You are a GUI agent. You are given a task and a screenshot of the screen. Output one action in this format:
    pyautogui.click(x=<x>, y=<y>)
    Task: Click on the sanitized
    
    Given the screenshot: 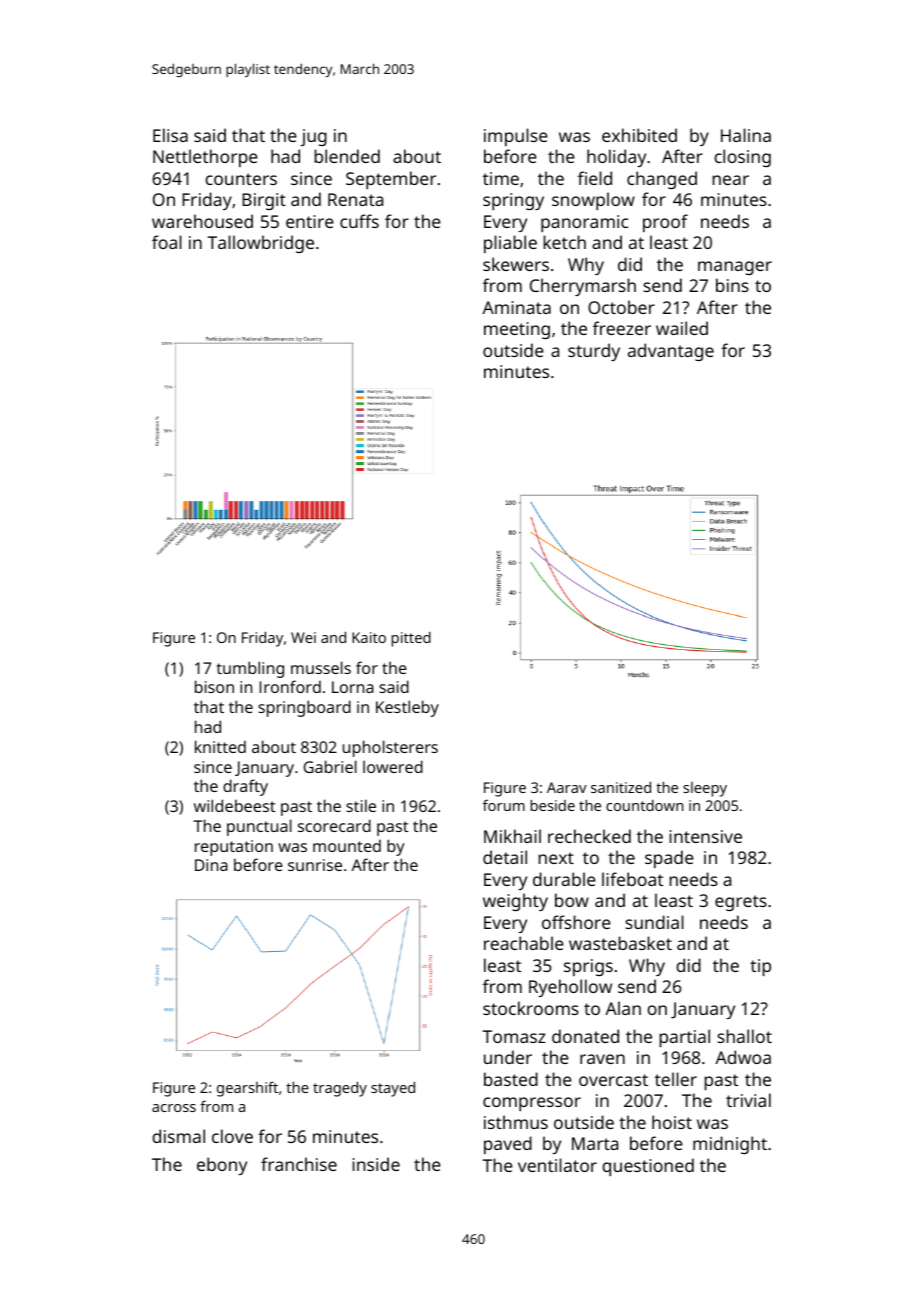 What is the action you would take?
    pyautogui.click(x=621, y=787)
